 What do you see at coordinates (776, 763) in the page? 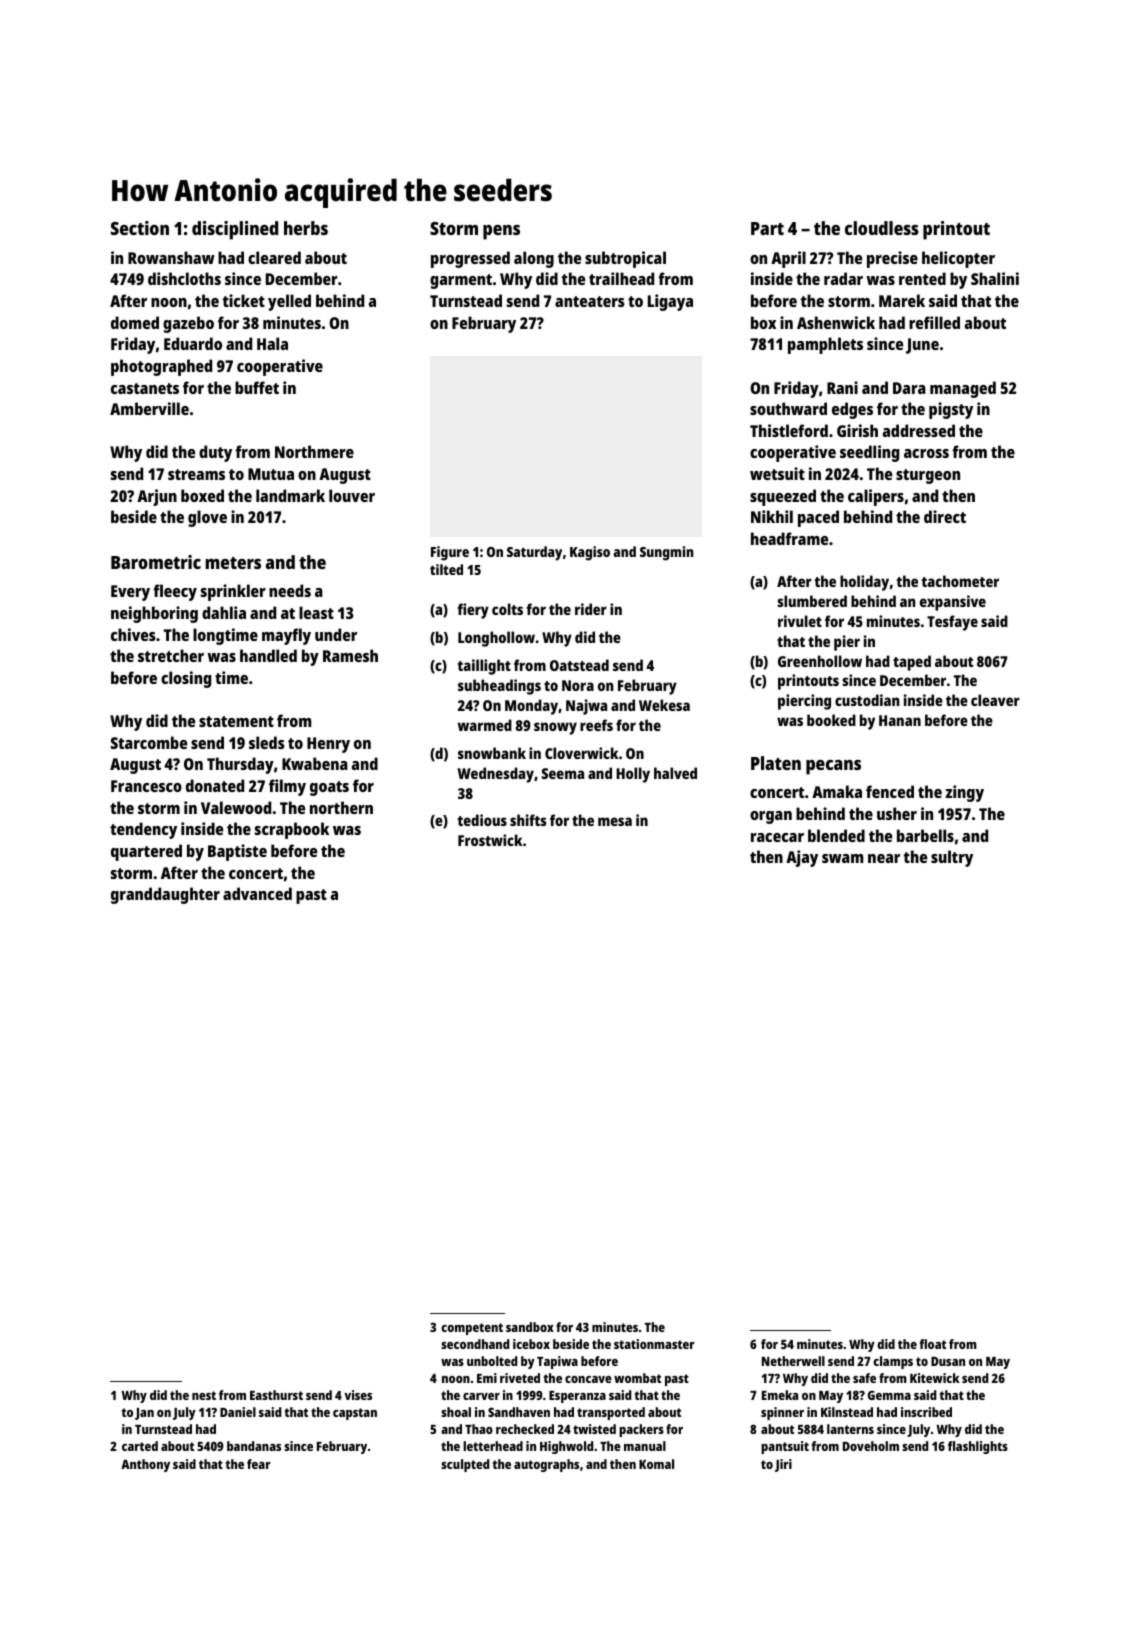
I see `Platen` at bounding box center [776, 763].
